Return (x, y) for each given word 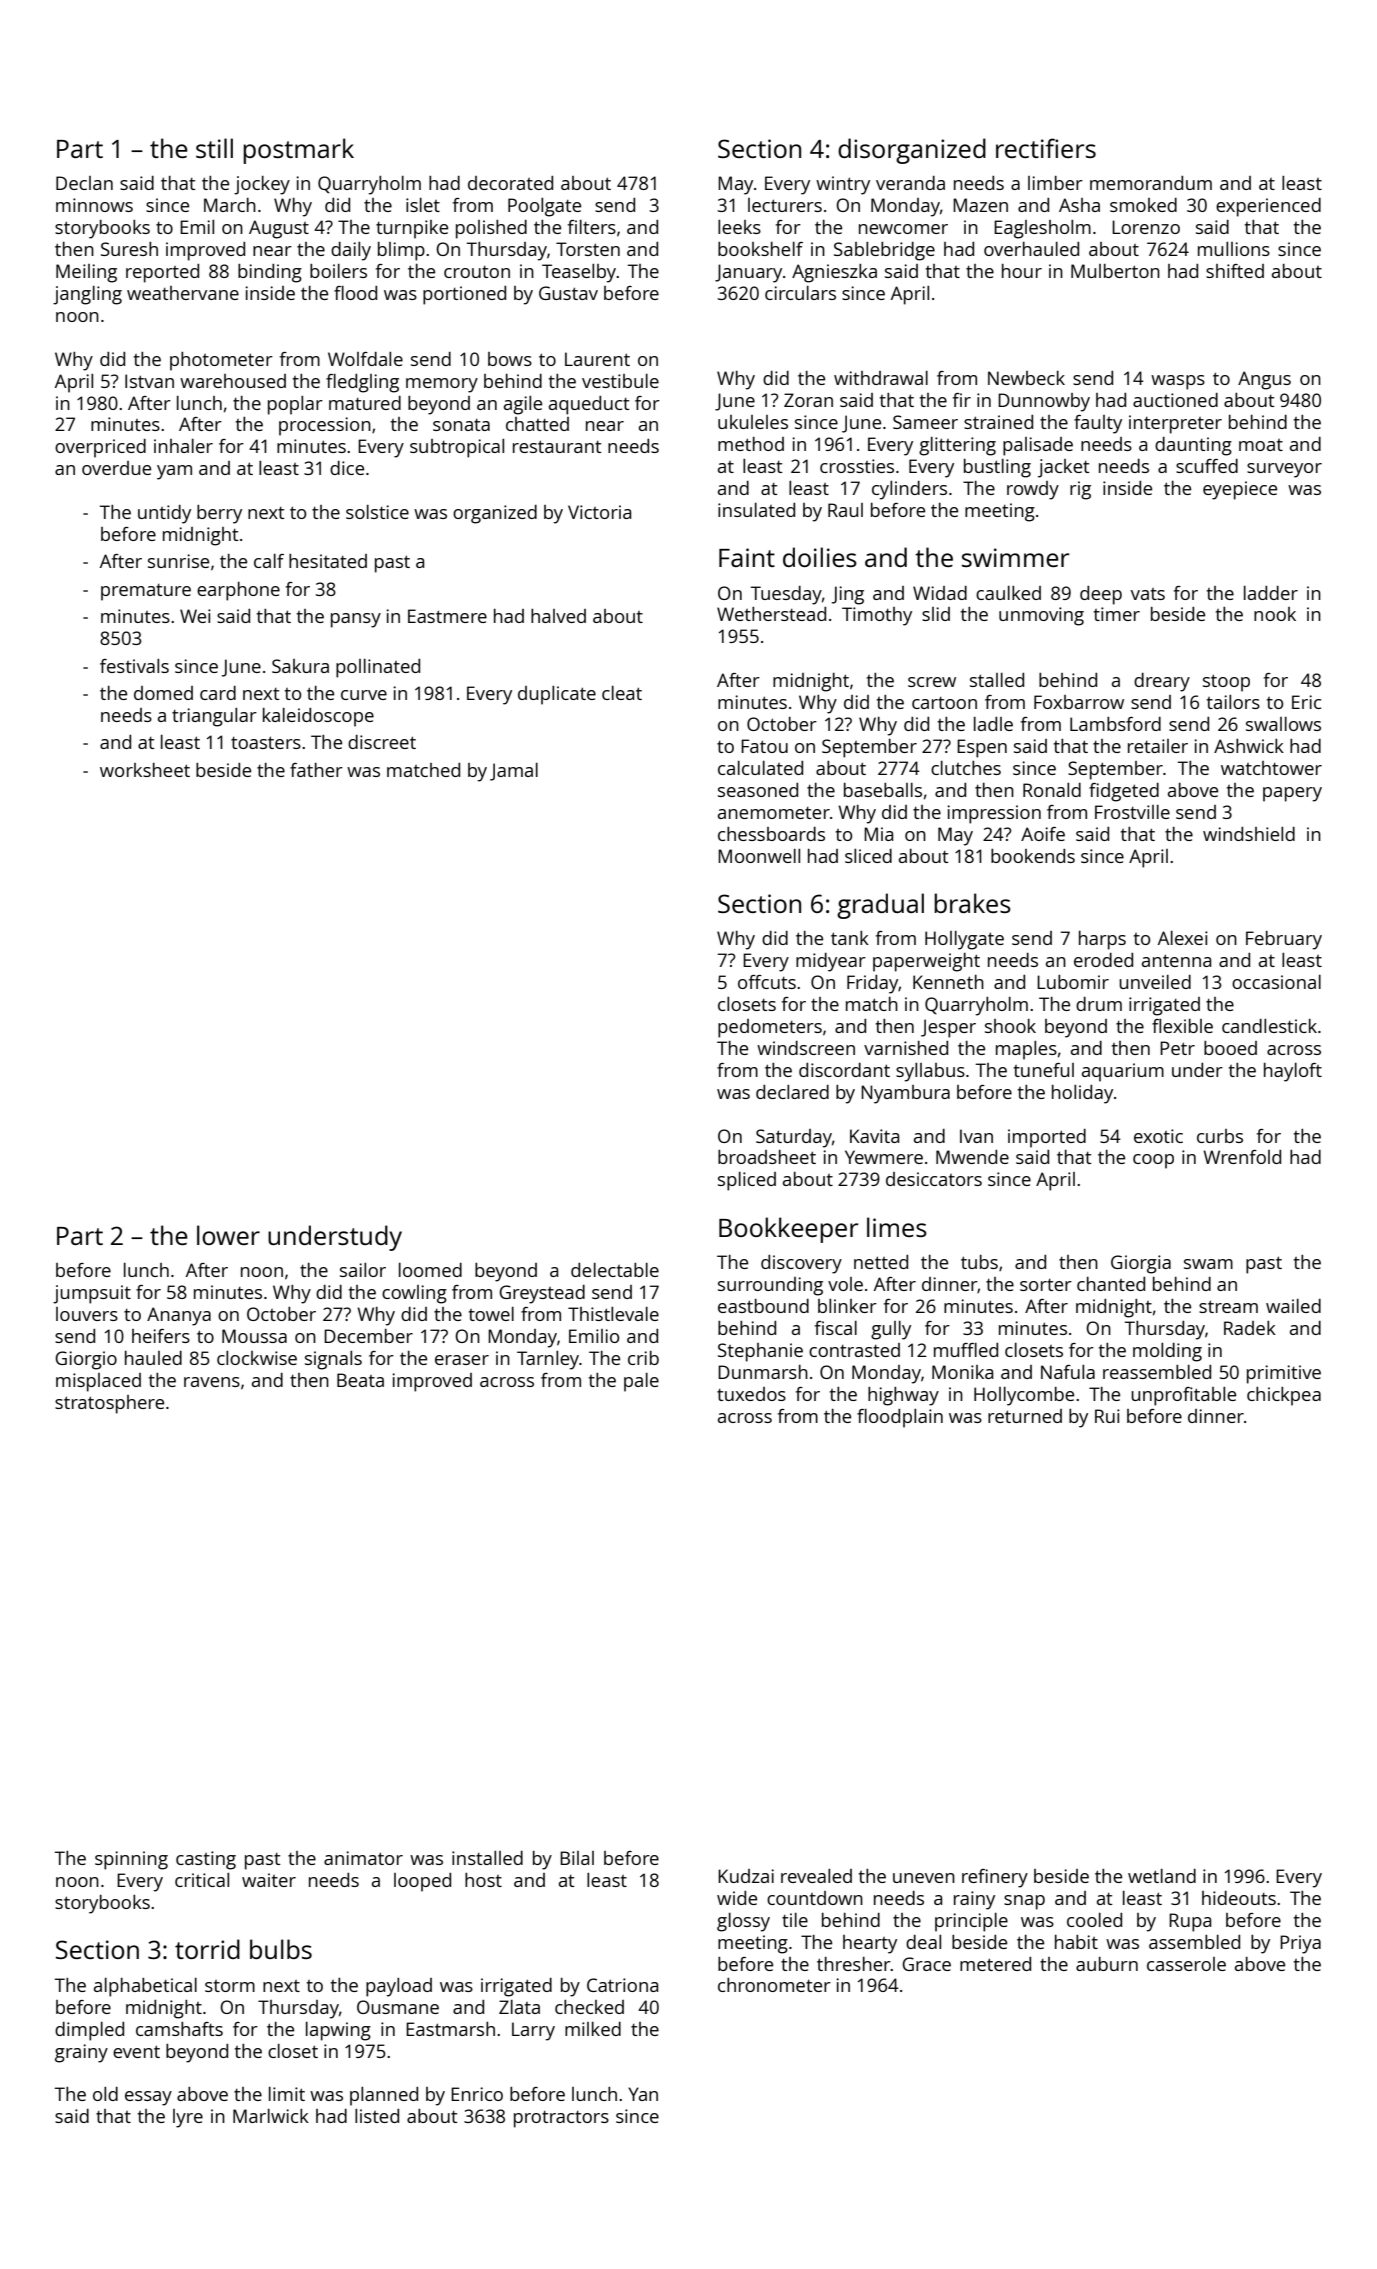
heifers (161, 1336)
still (214, 148)
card (218, 693)
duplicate (557, 695)
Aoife (1043, 834)
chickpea (1284, 1396)
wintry (843, 185)
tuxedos (751, 1394)
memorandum (1151, 183)
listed (377, 2116)
